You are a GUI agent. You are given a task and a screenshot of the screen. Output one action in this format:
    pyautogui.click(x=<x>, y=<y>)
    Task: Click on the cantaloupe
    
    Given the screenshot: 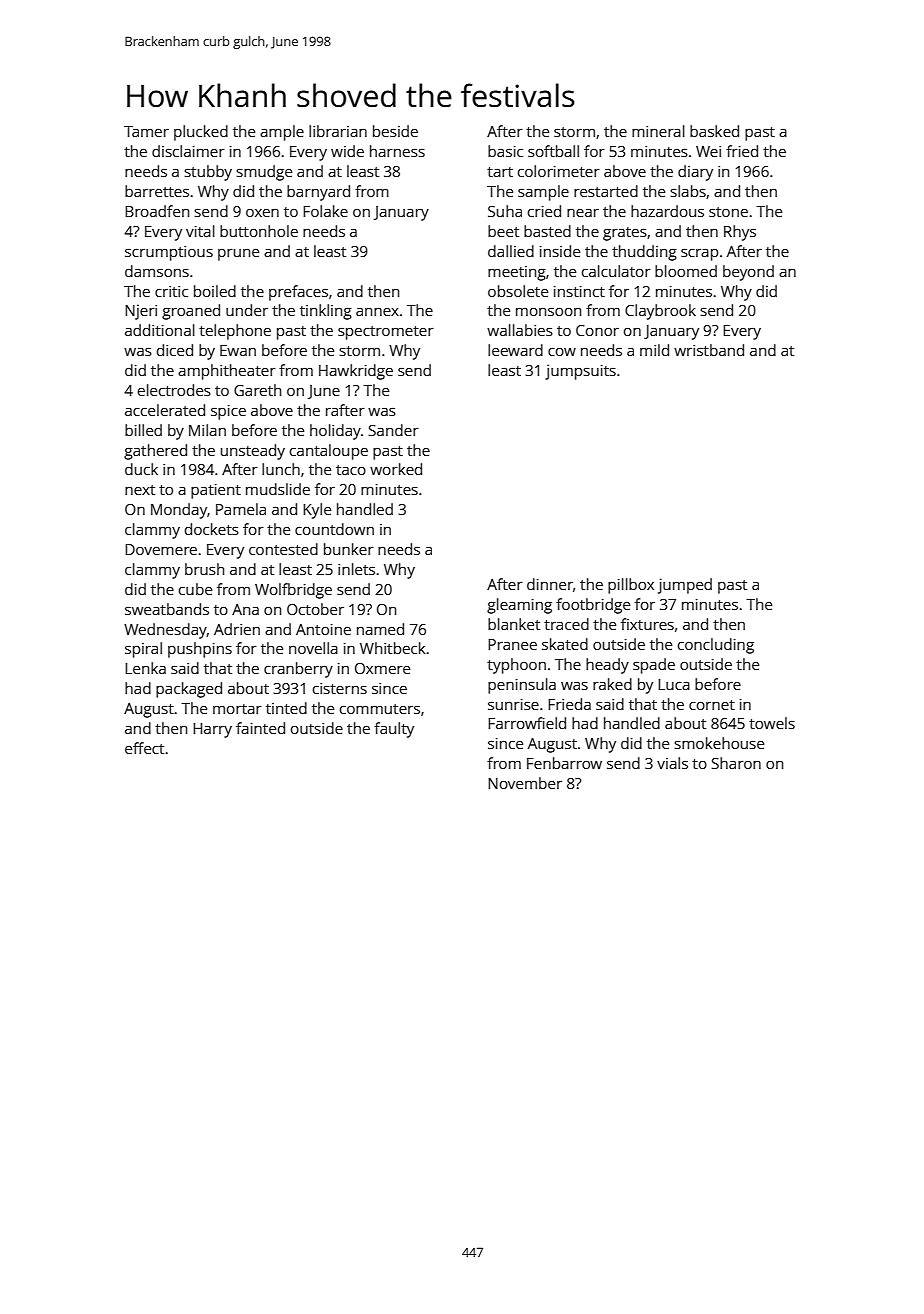 What is the action you would take?
    pyautogui.click(x=329, y=452)
